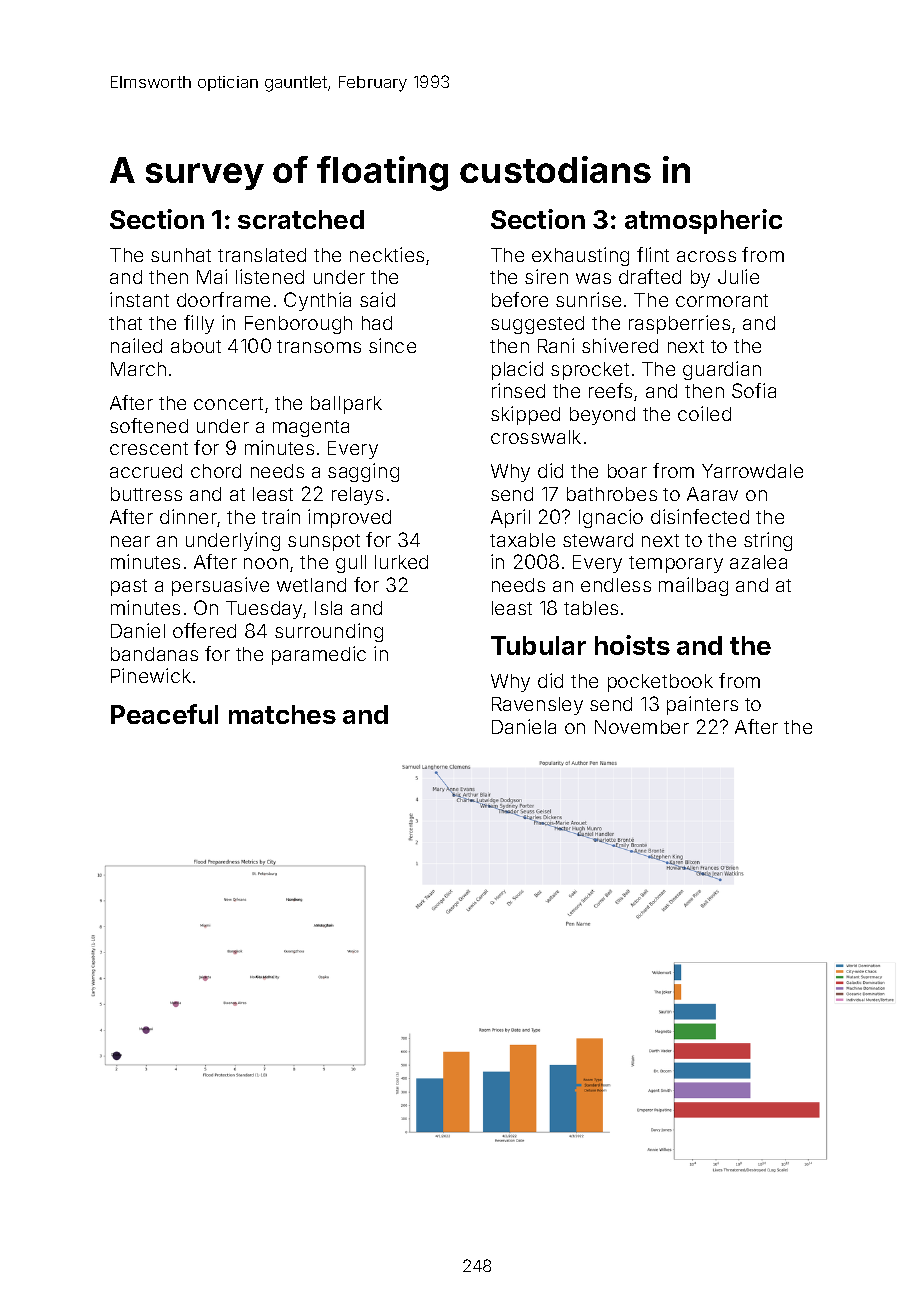 The width and height of the image is (924, 1311). I want to click on nailed, so click(136, 345).
